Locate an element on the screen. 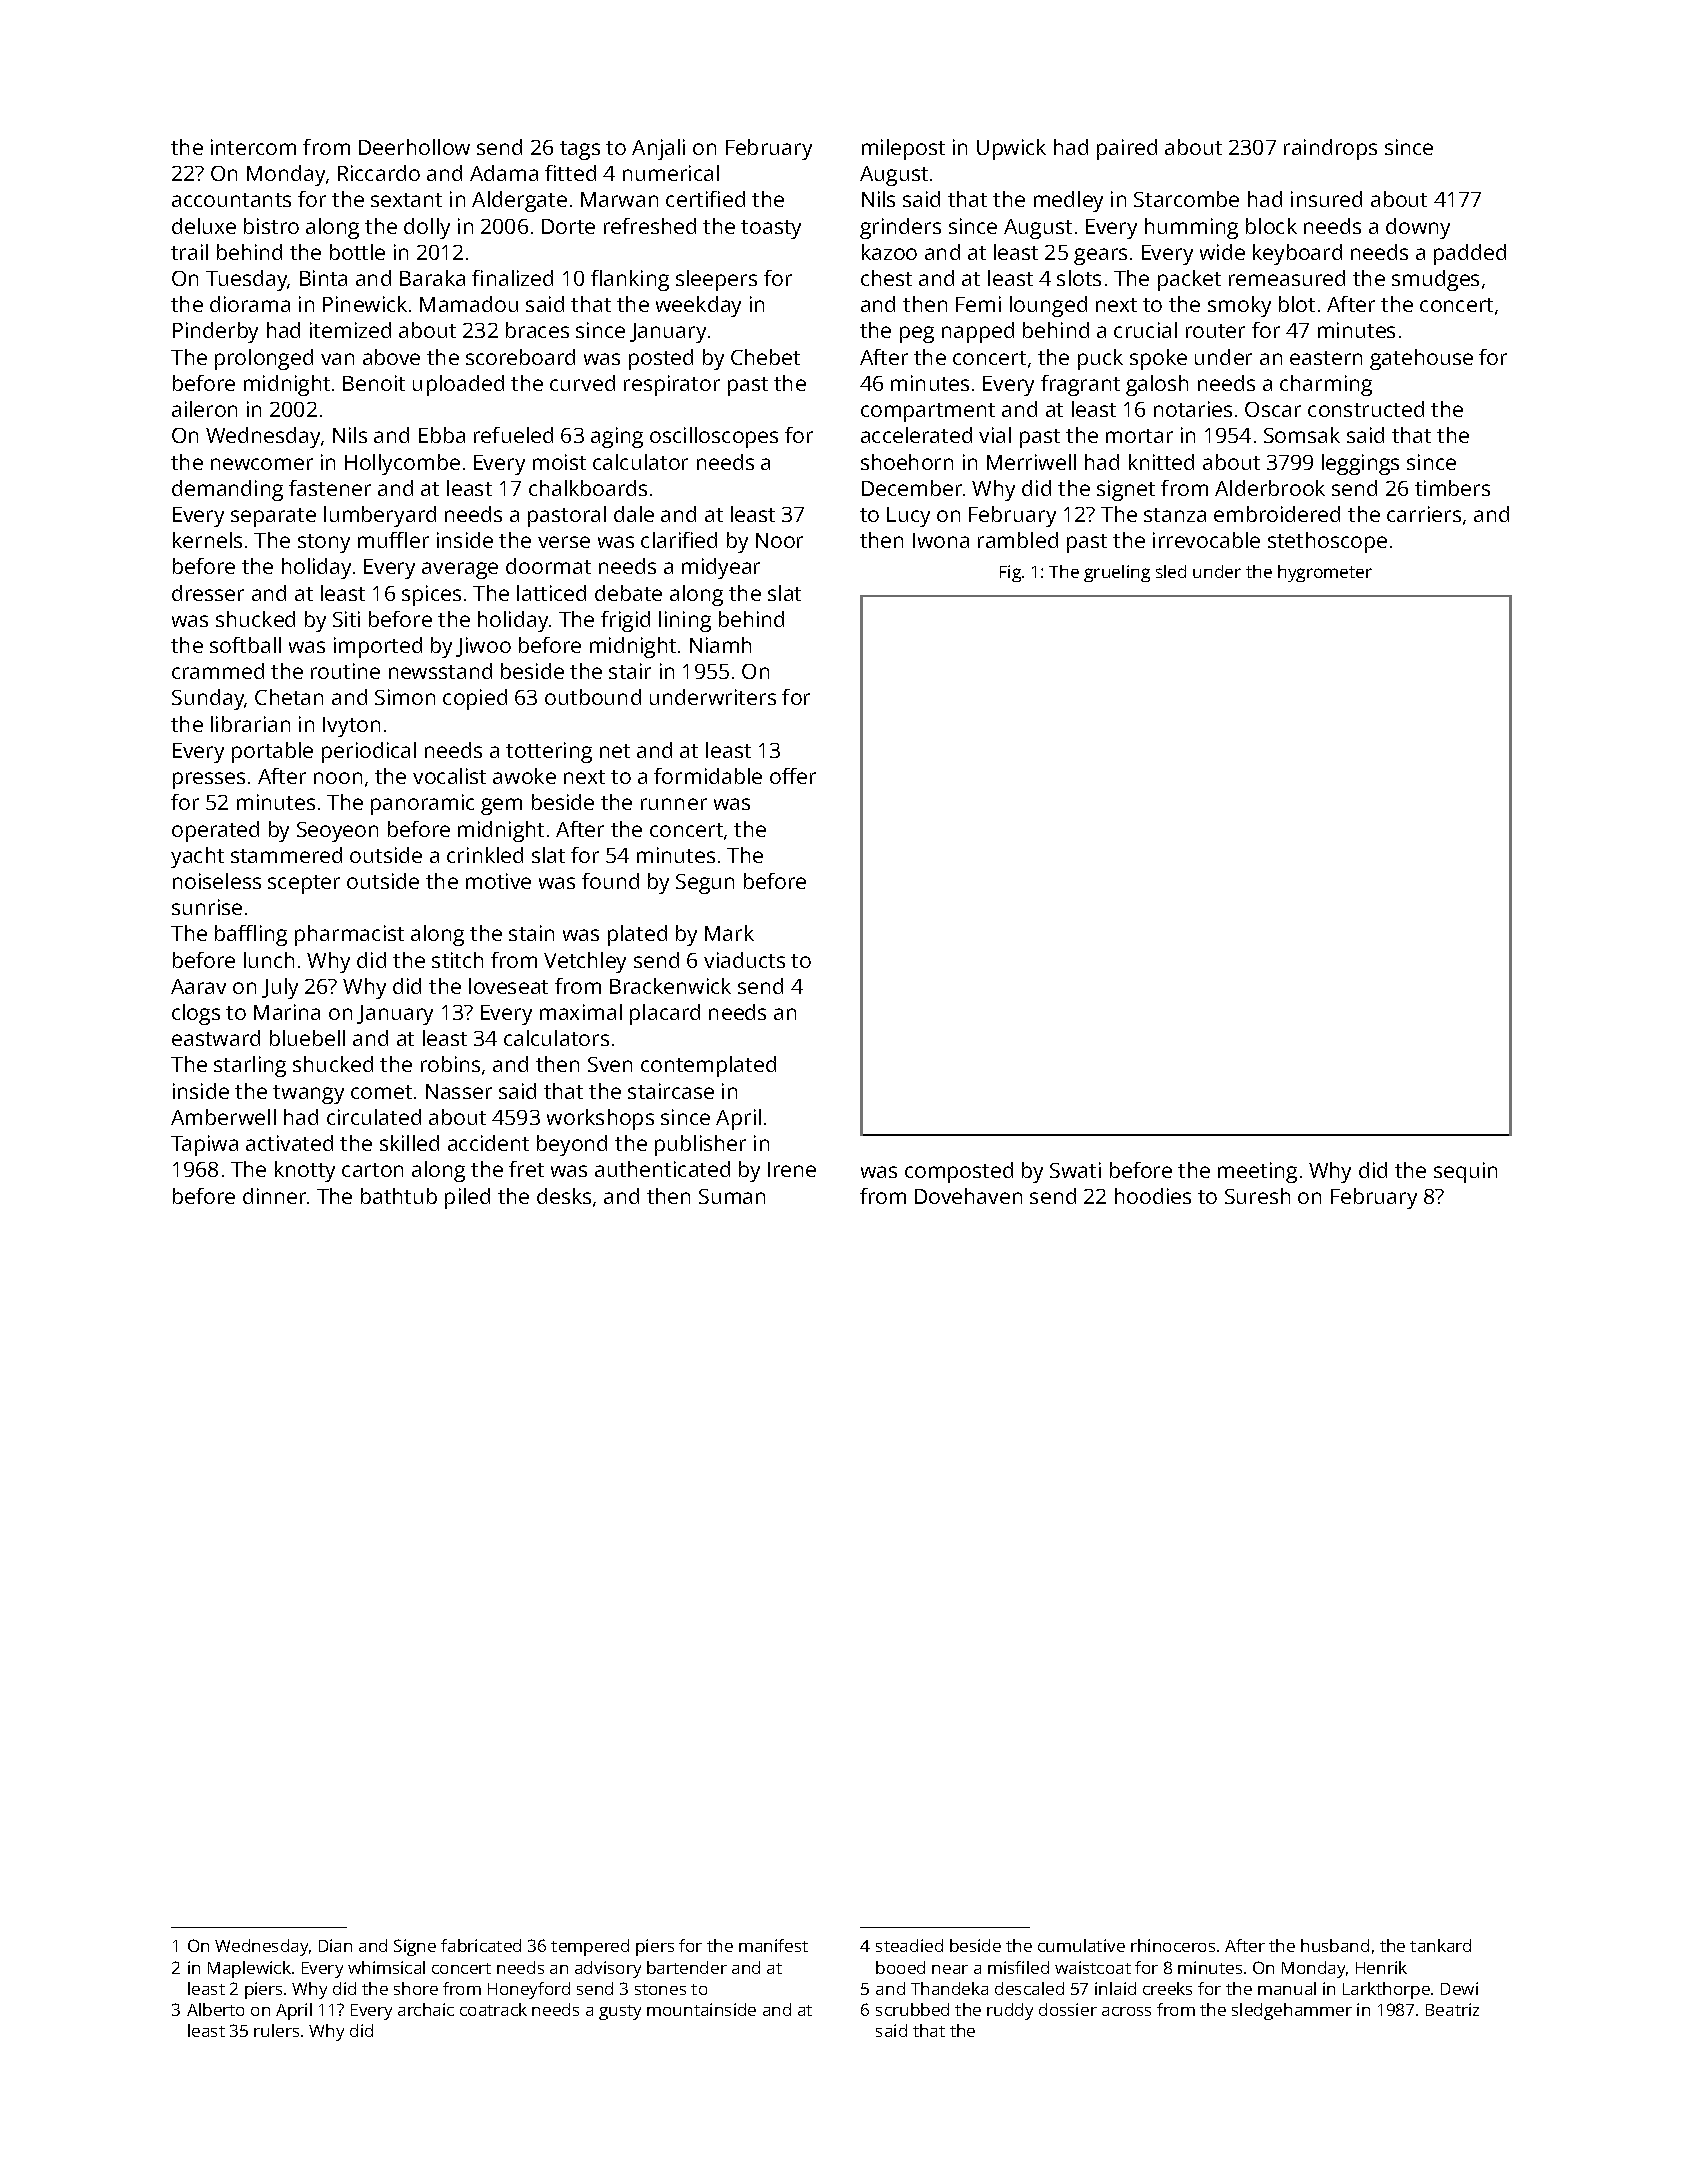  demanding is located at coordinates (227, 490).
